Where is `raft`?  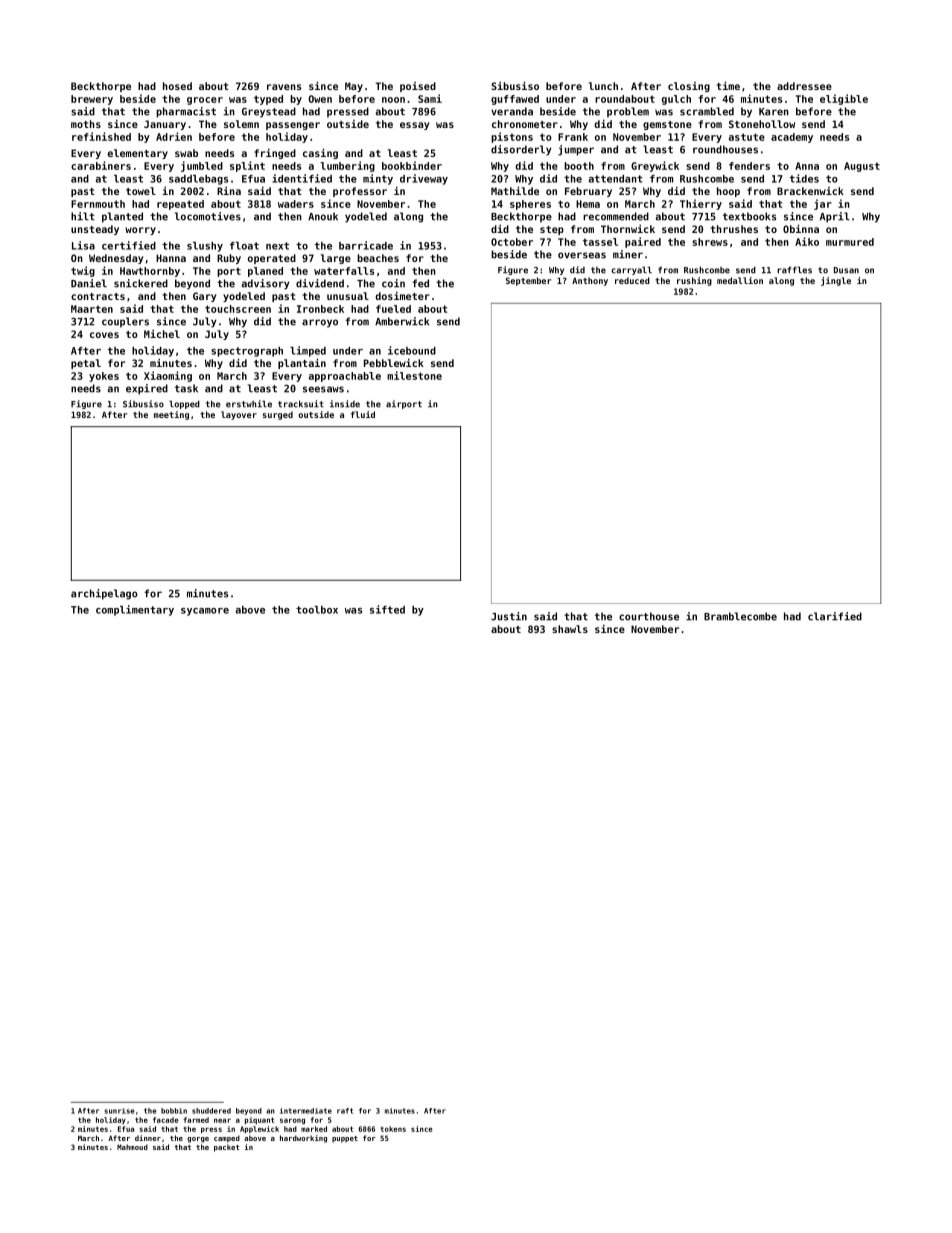 raft is located at coordinates (345, 1111).
